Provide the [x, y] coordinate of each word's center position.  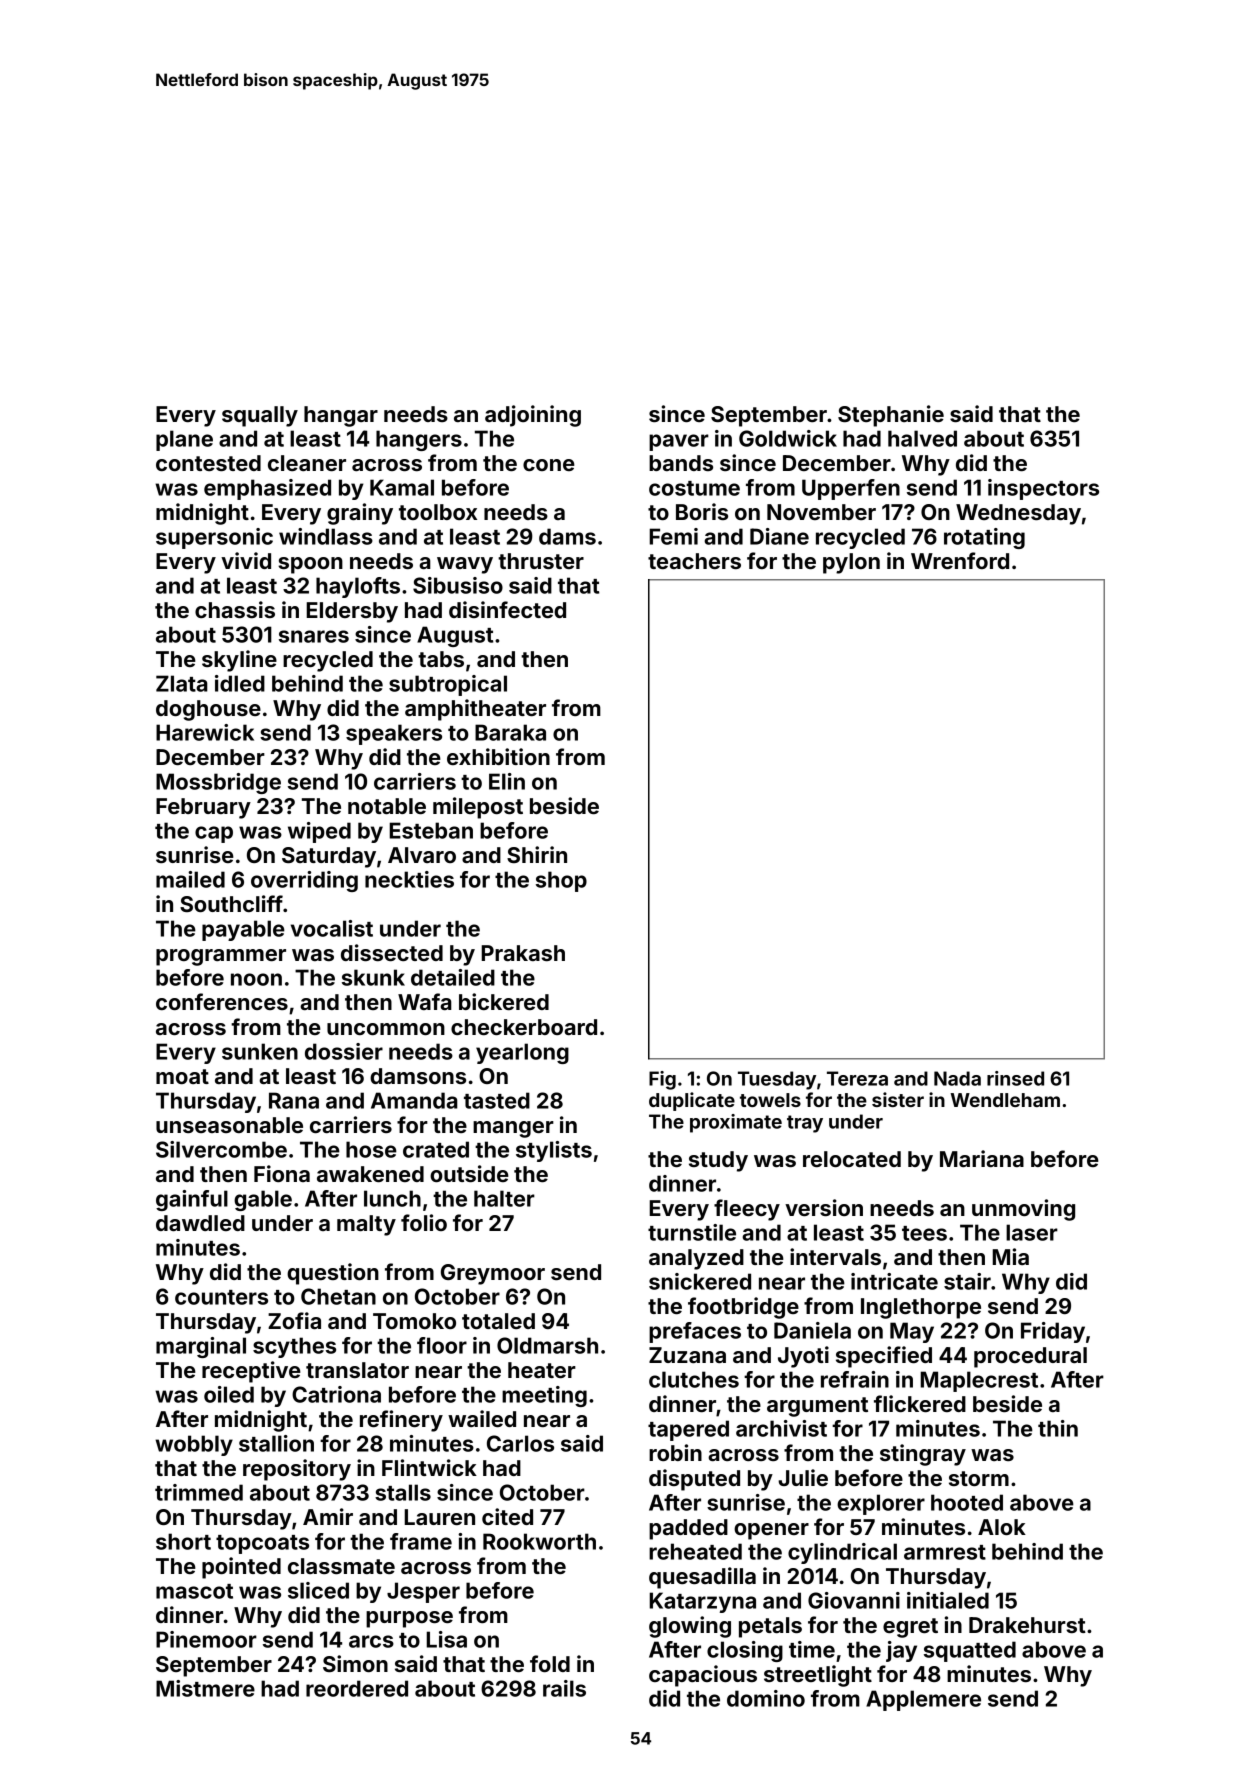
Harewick [205, 732]
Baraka [510, 732]
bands [681, 463]
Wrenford [960, 560]
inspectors [1043, 489]
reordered [357, 1688]
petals [770, 1627]
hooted [967, 1502]
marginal [201, 1347]
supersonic [214, 538]
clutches [694, 1379]
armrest [945, 1552]
